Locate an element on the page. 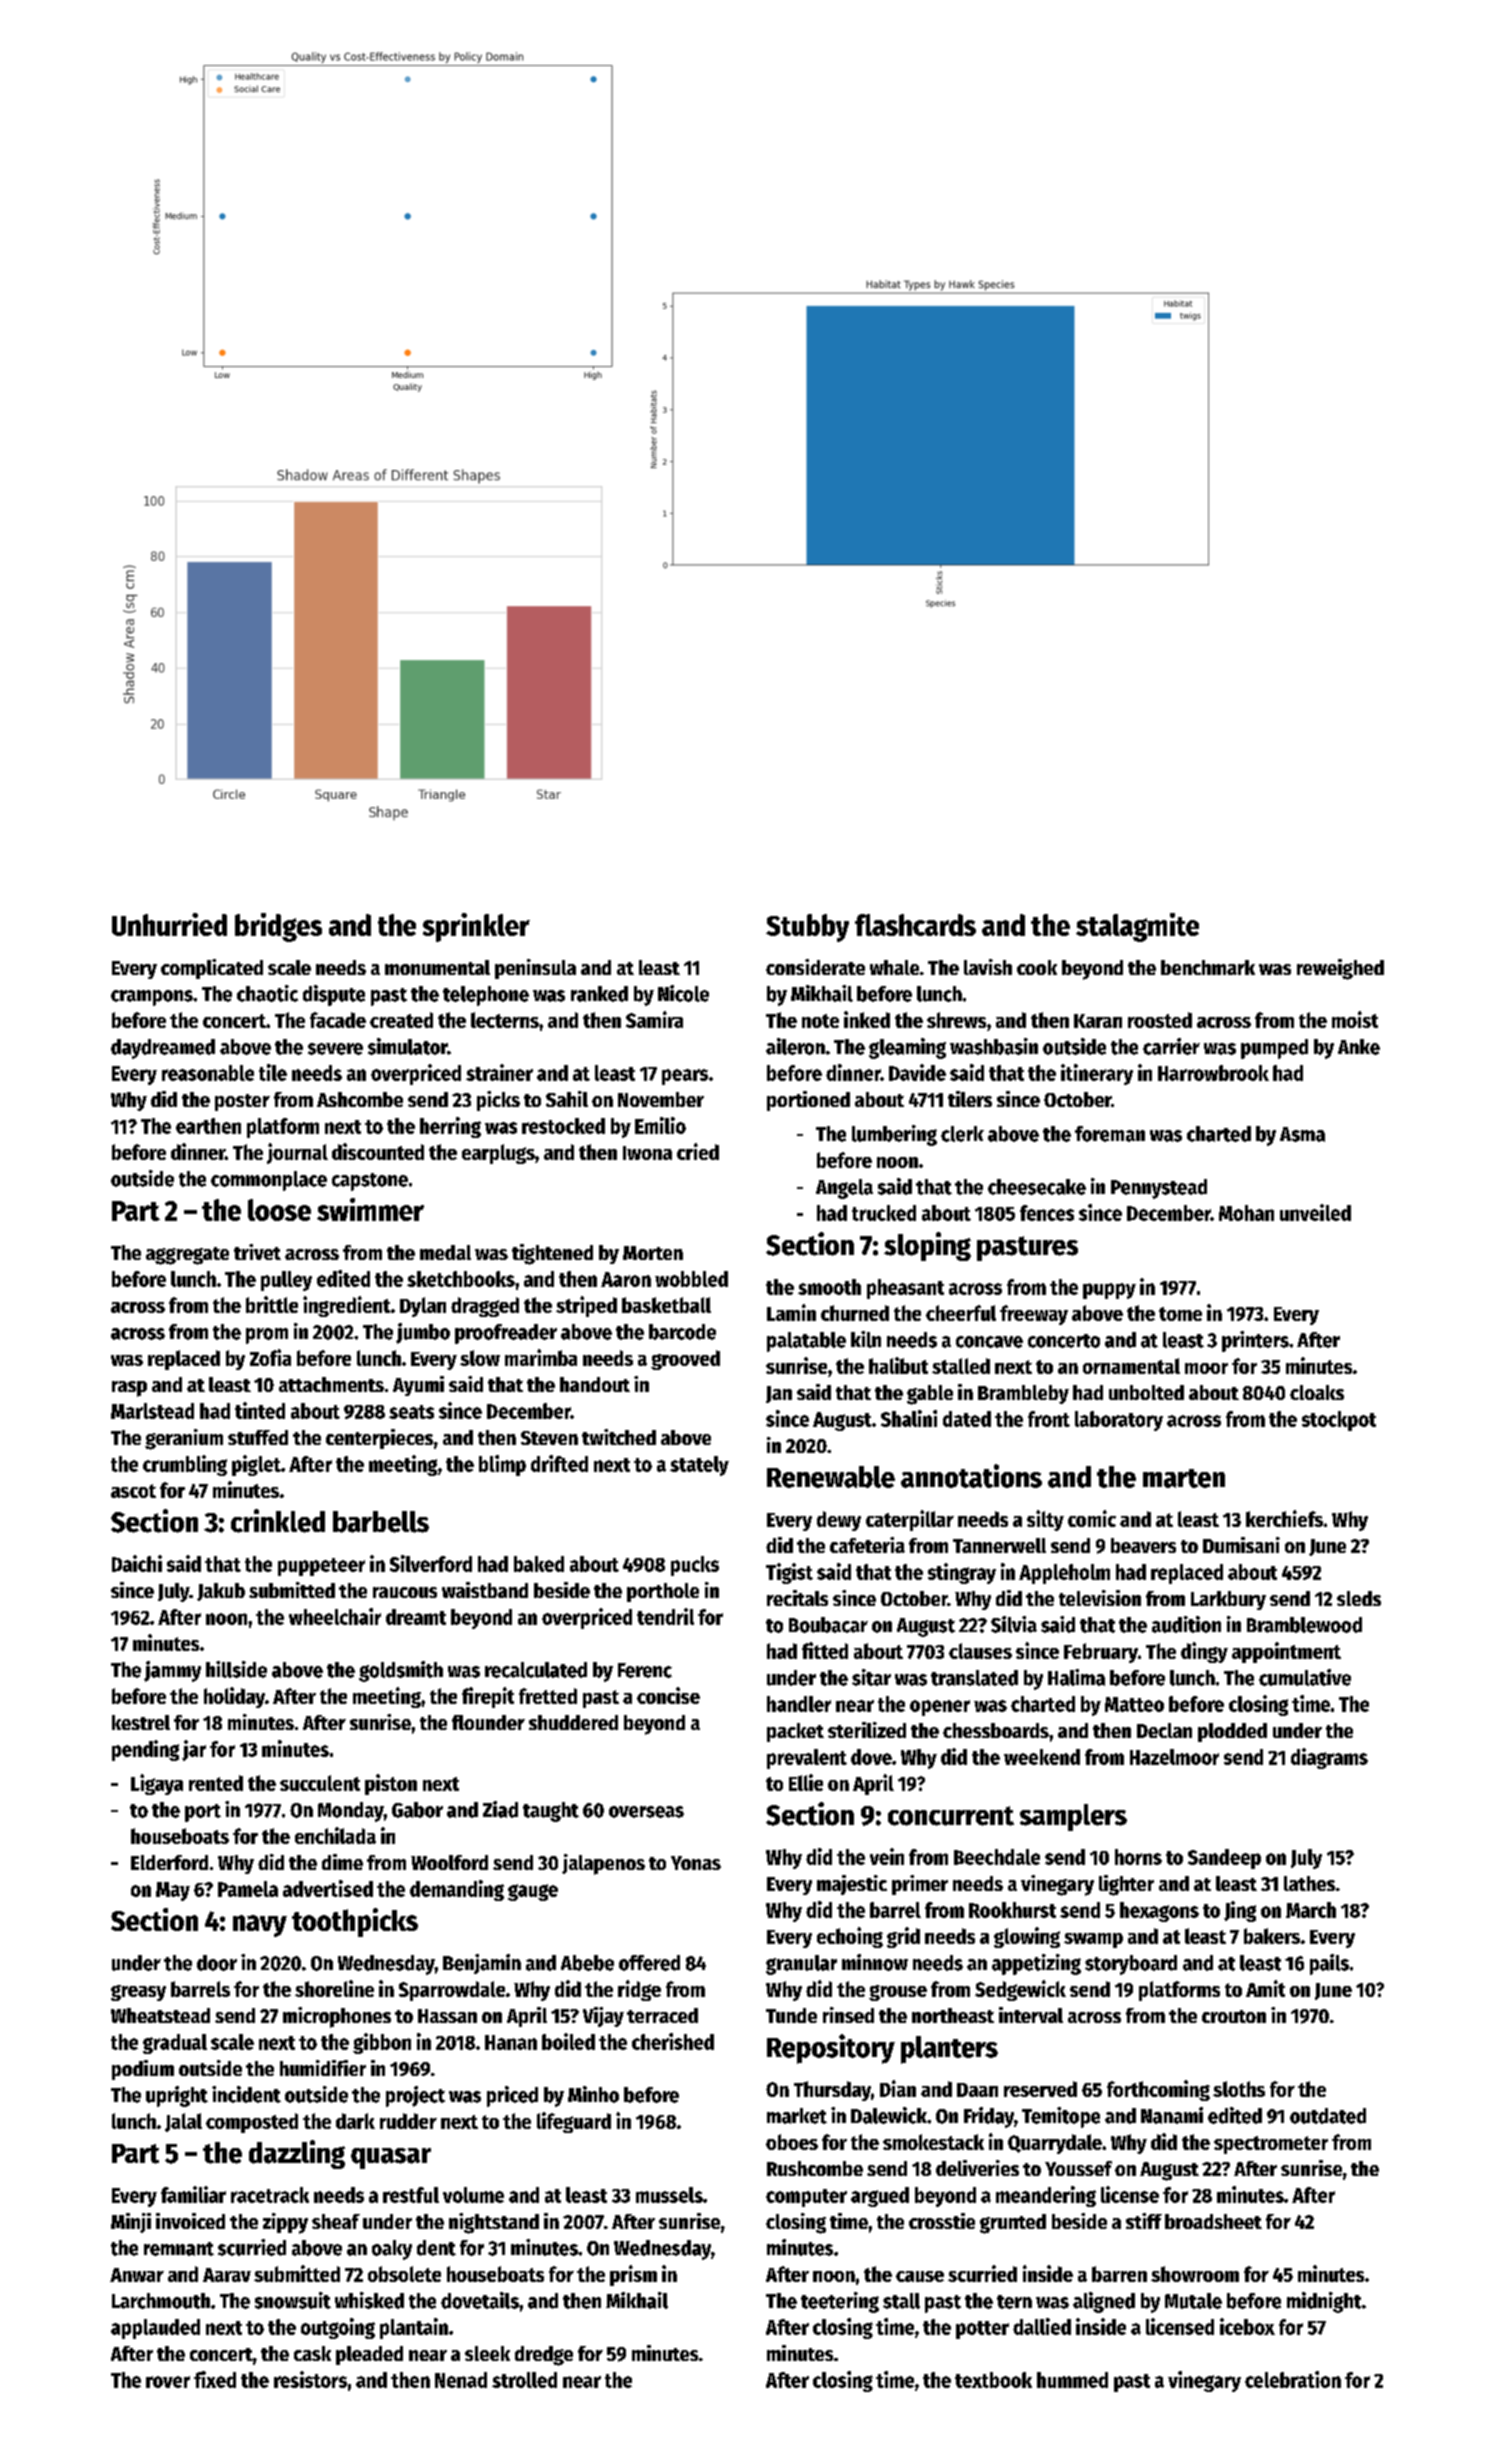 The height and width of the document is (2464, 1496). hummed is located at coordinates (1072, 2380).
